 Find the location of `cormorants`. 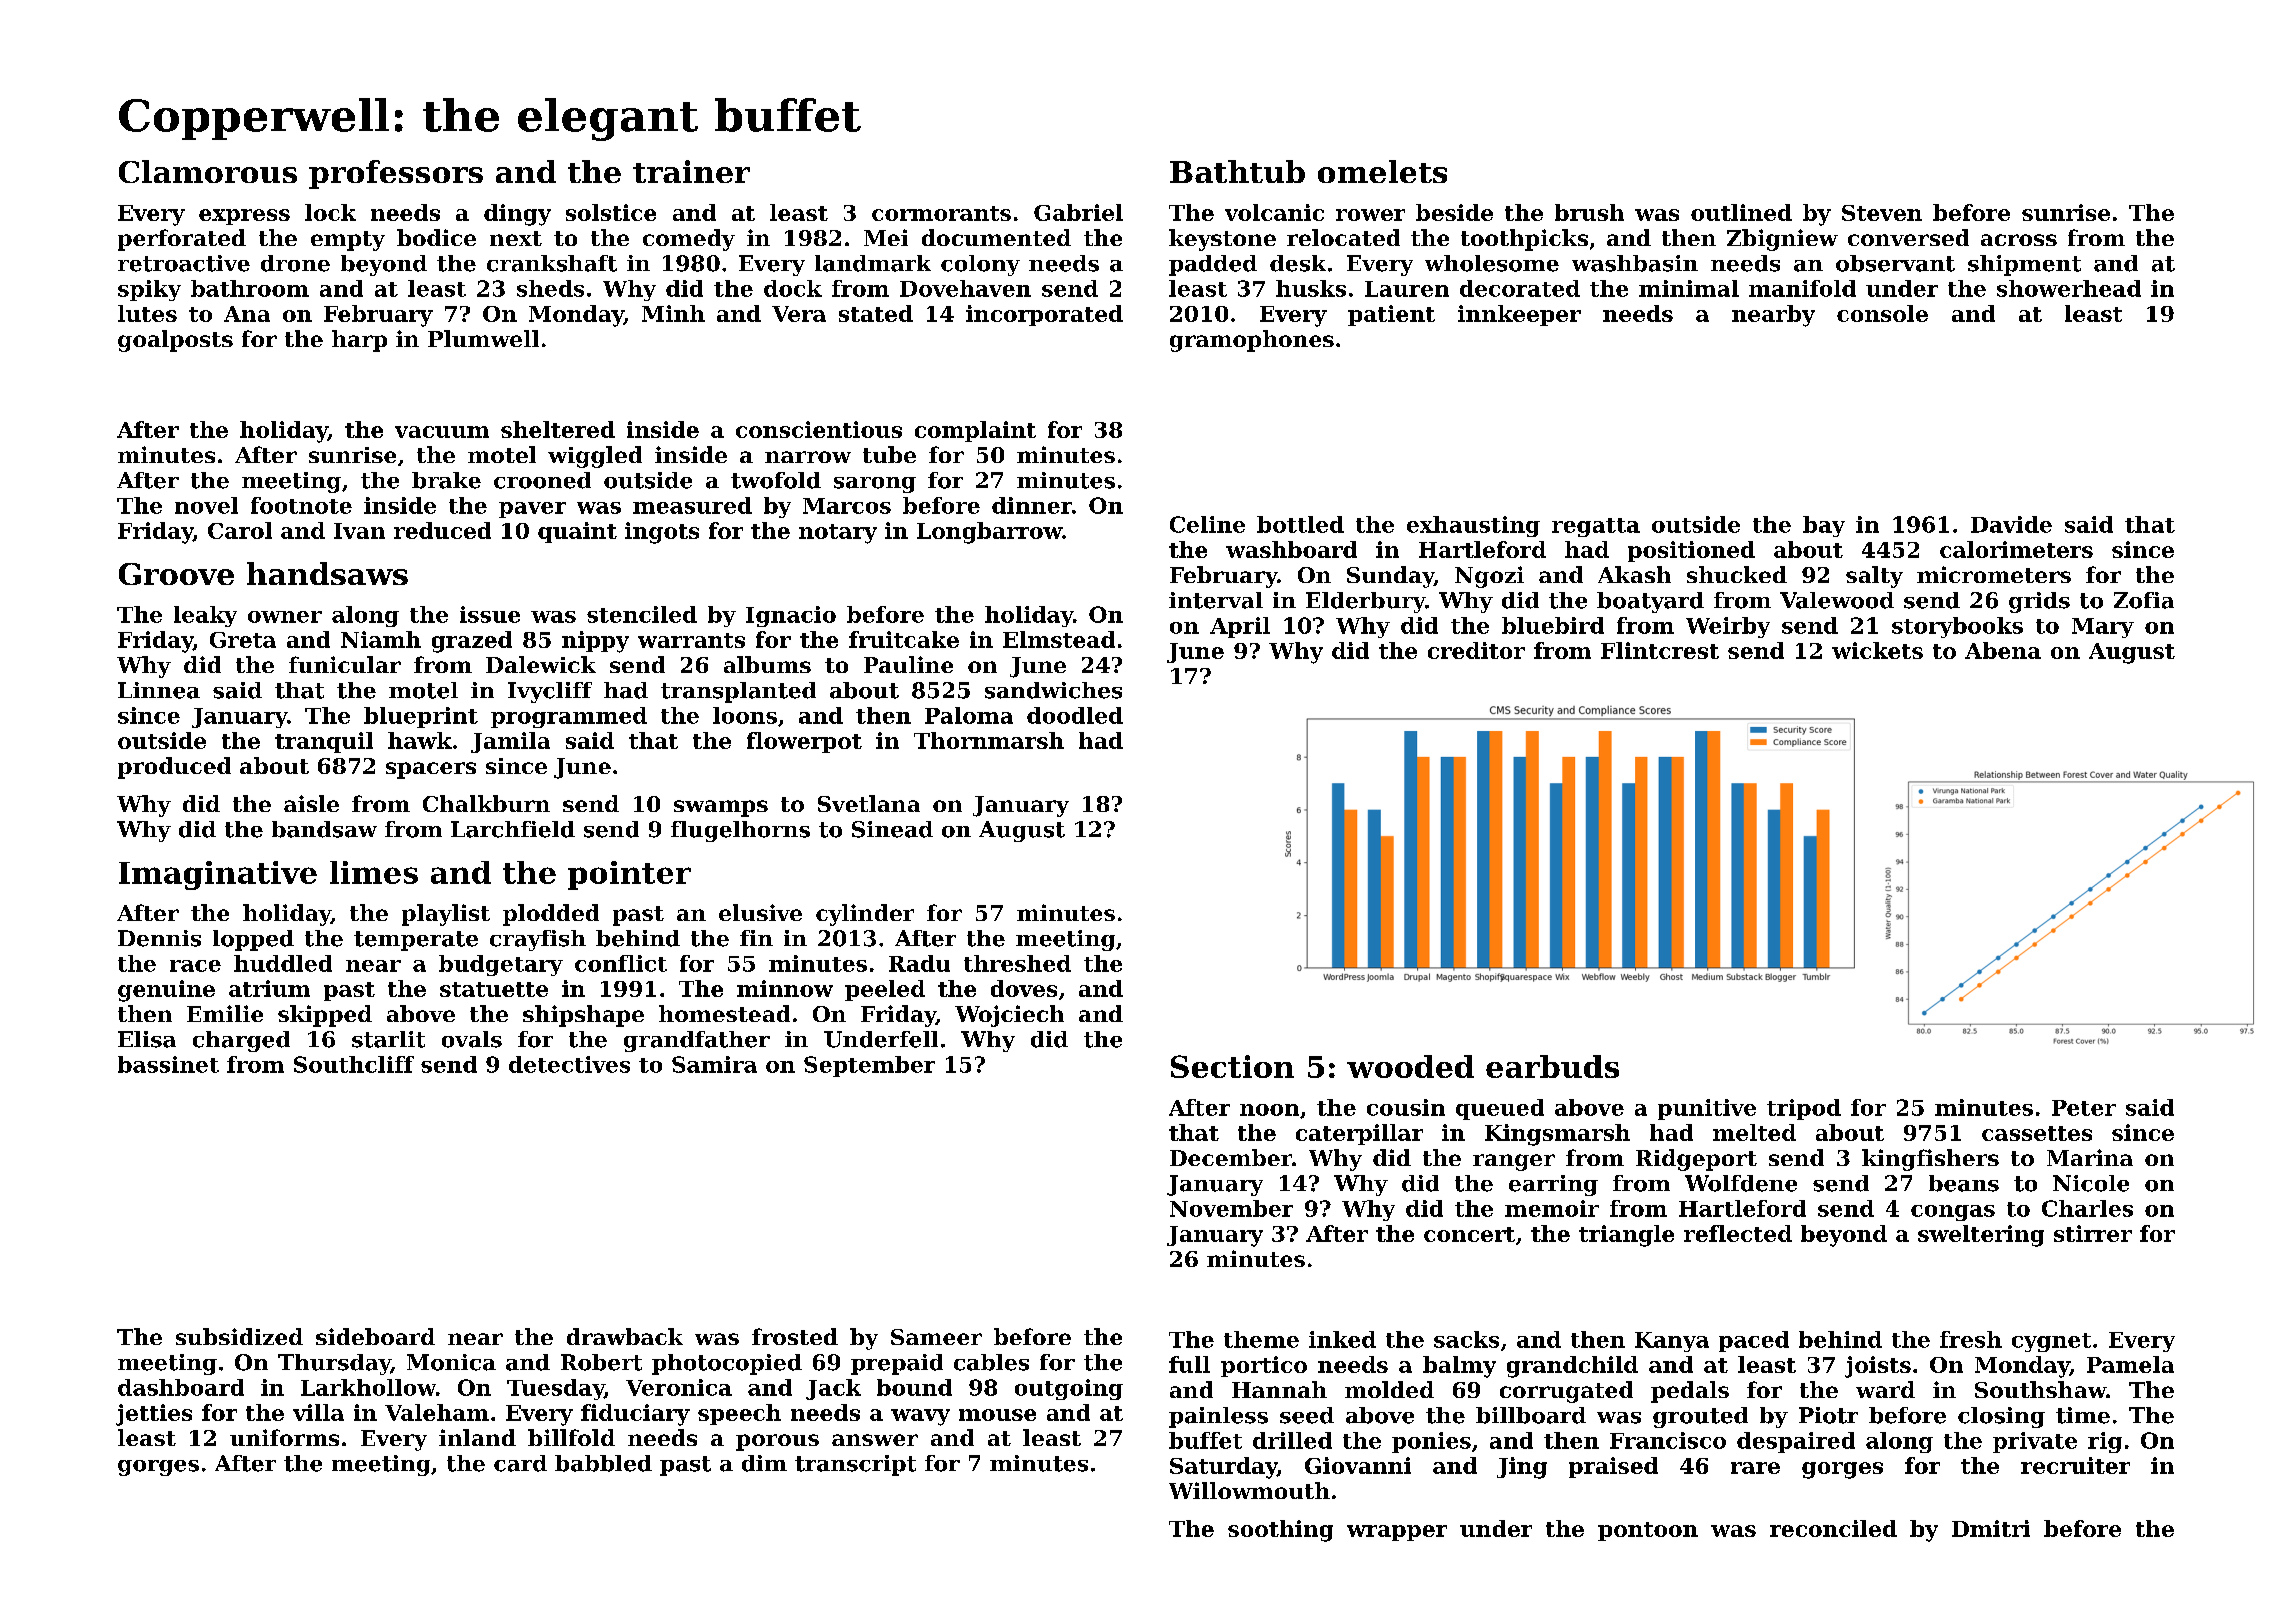

cormorants is located at coordinates (941, 213).
